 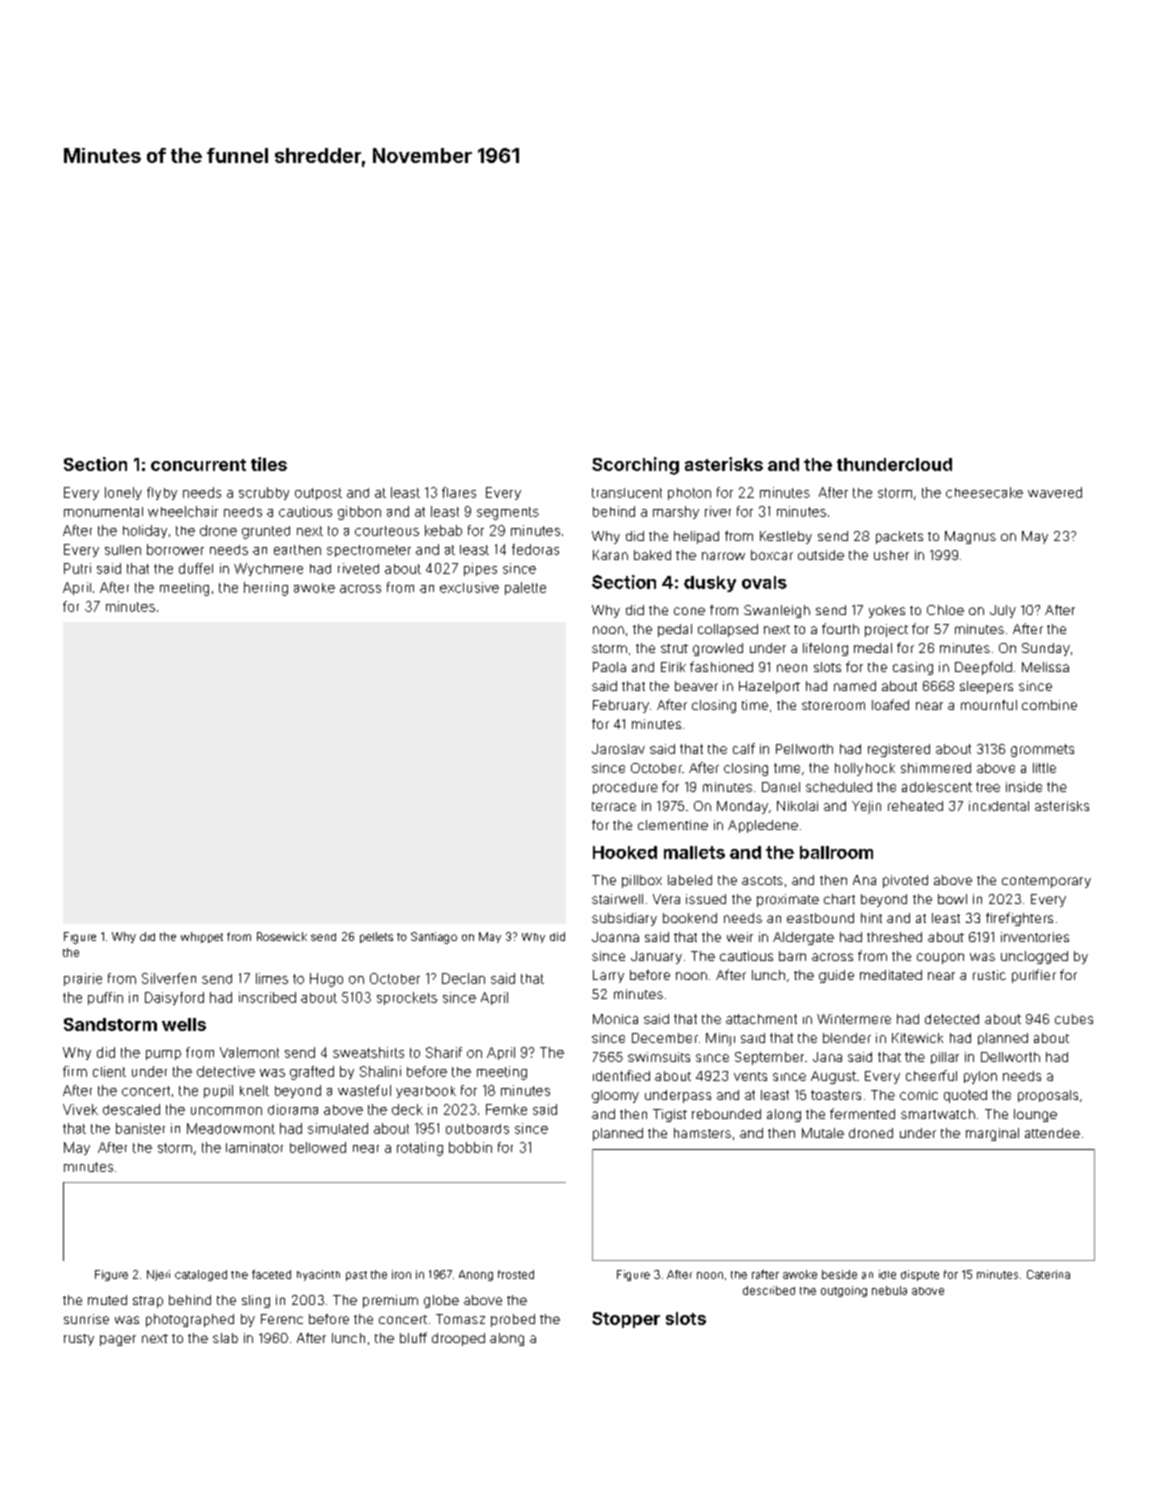 I want to click on slab, so click(x=225, y=1338).
